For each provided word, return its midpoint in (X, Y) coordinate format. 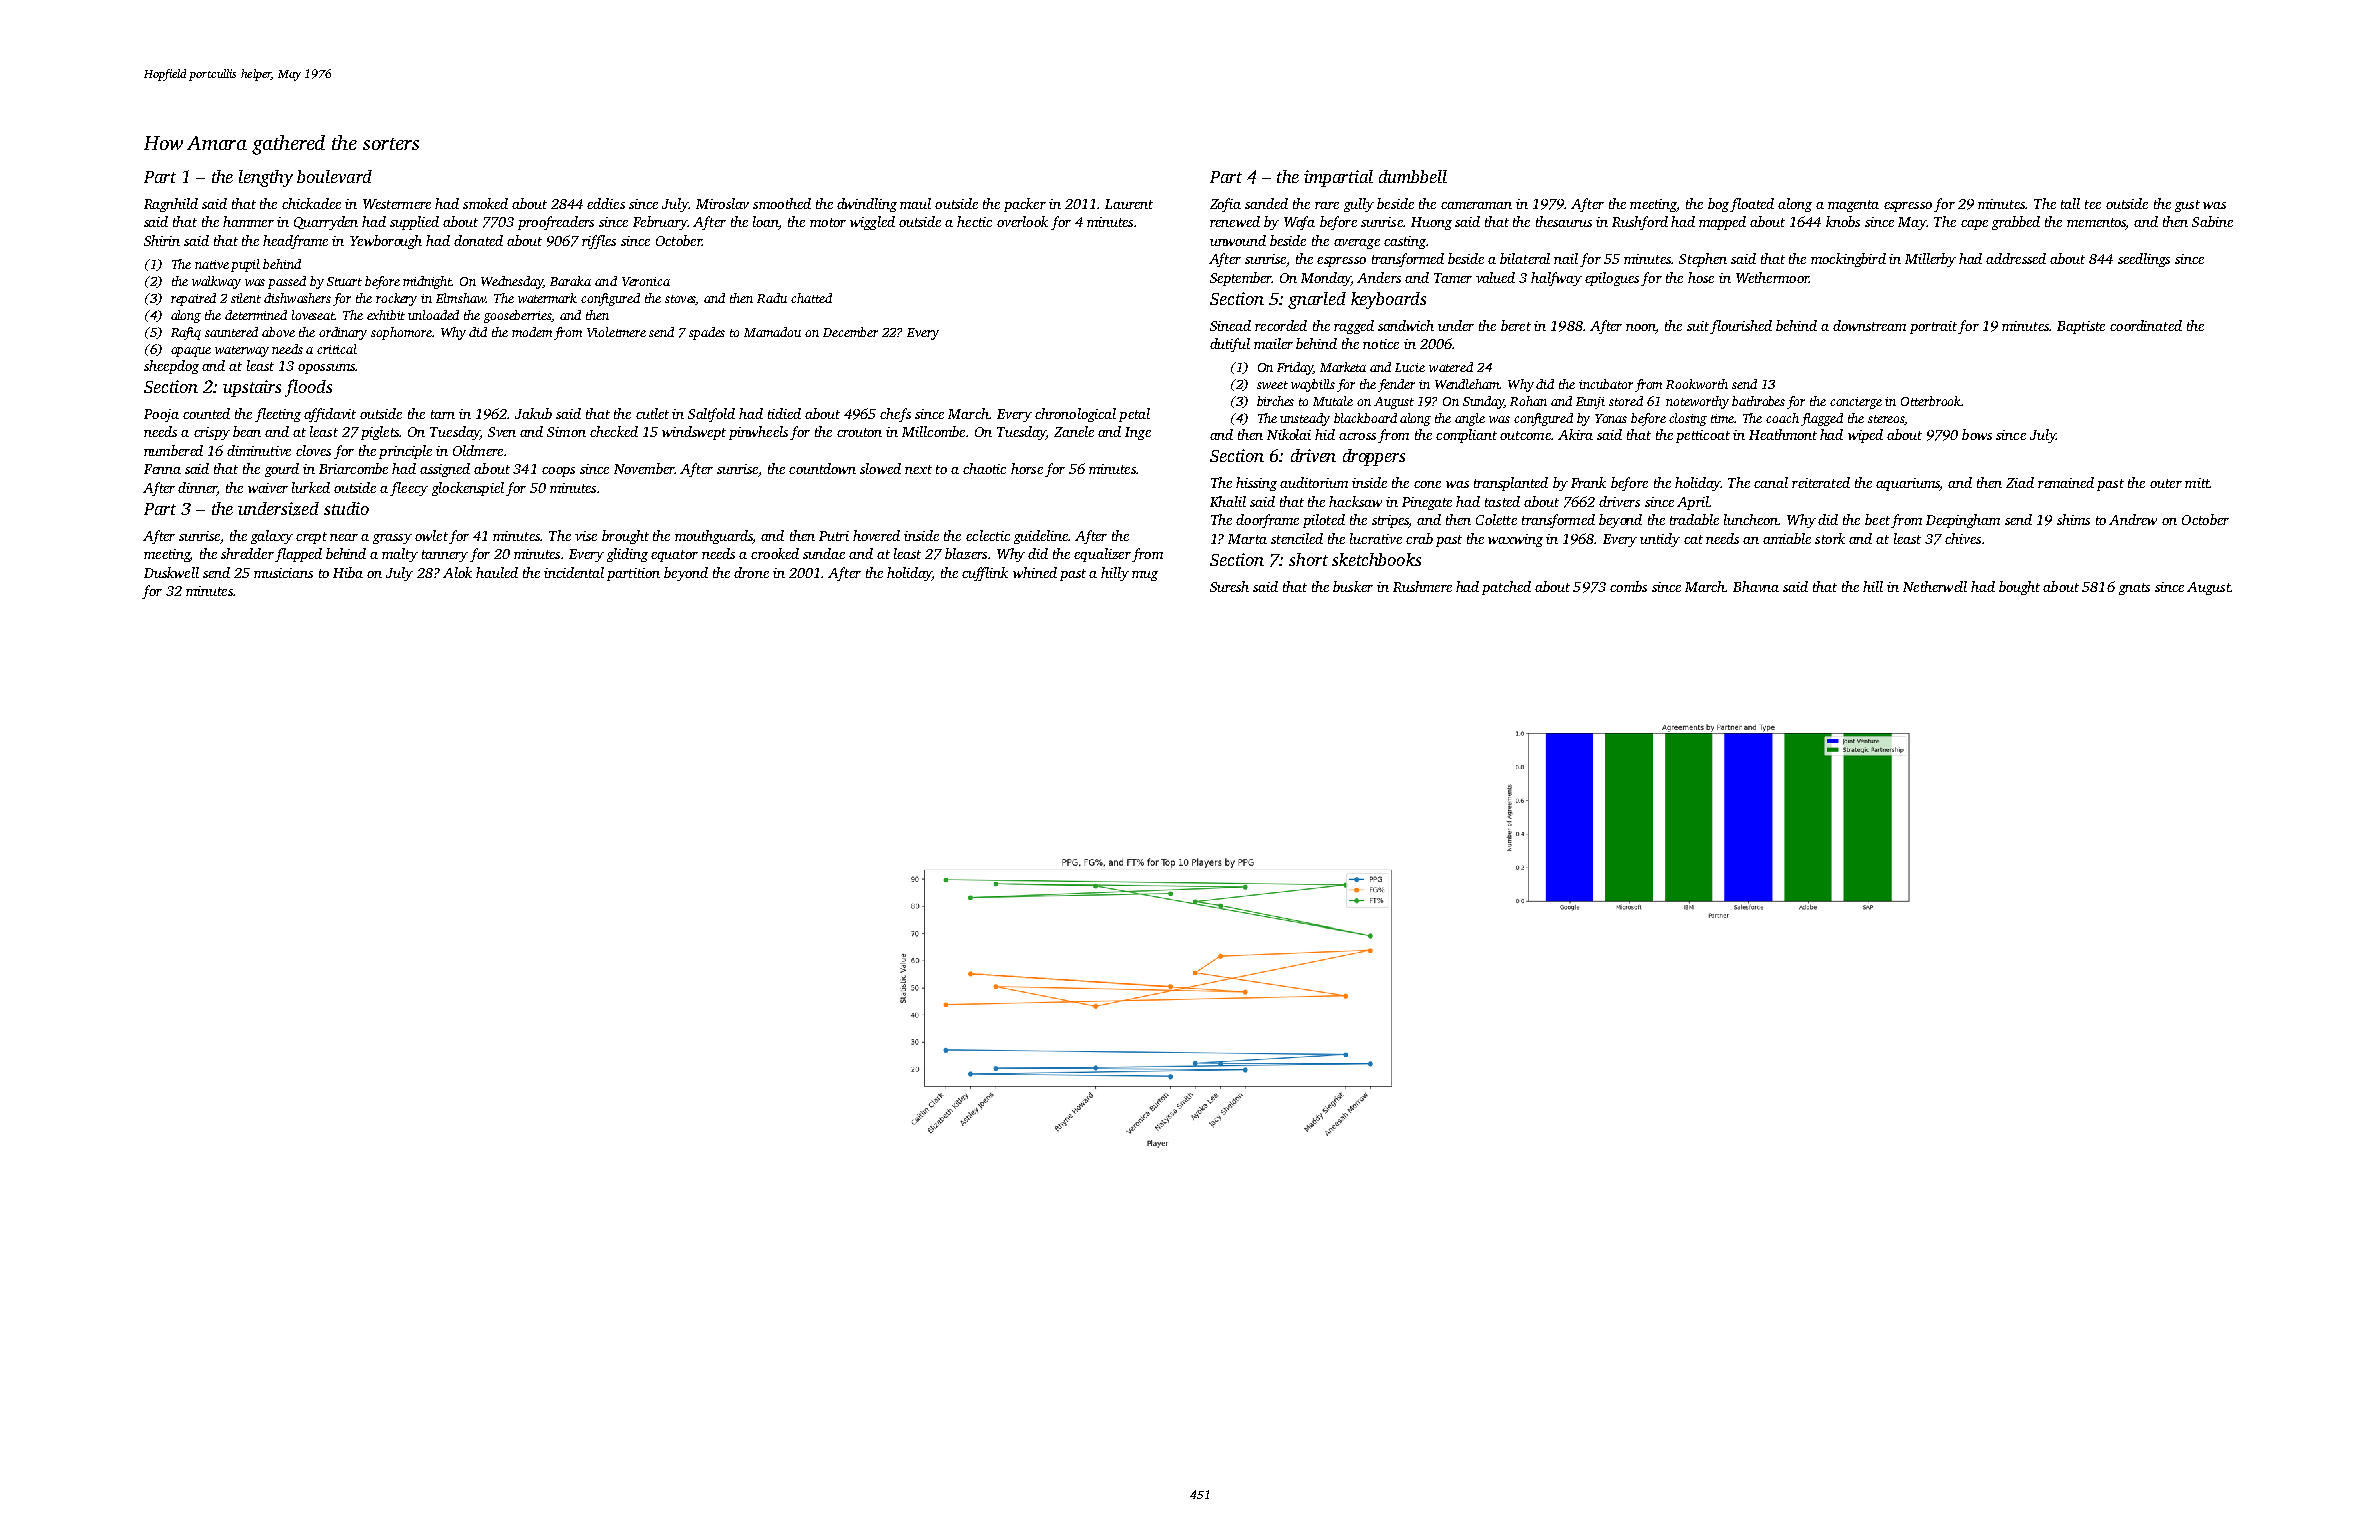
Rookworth (1697, 384)
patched (1506, 588)
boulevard (334, 176)
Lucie (1410, 367)
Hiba (348, 572)
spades (707, 333)
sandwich (1406, 325)
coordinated (2146, 325)
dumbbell (1413, 176)
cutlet (652, 413)
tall (2070, 203)
